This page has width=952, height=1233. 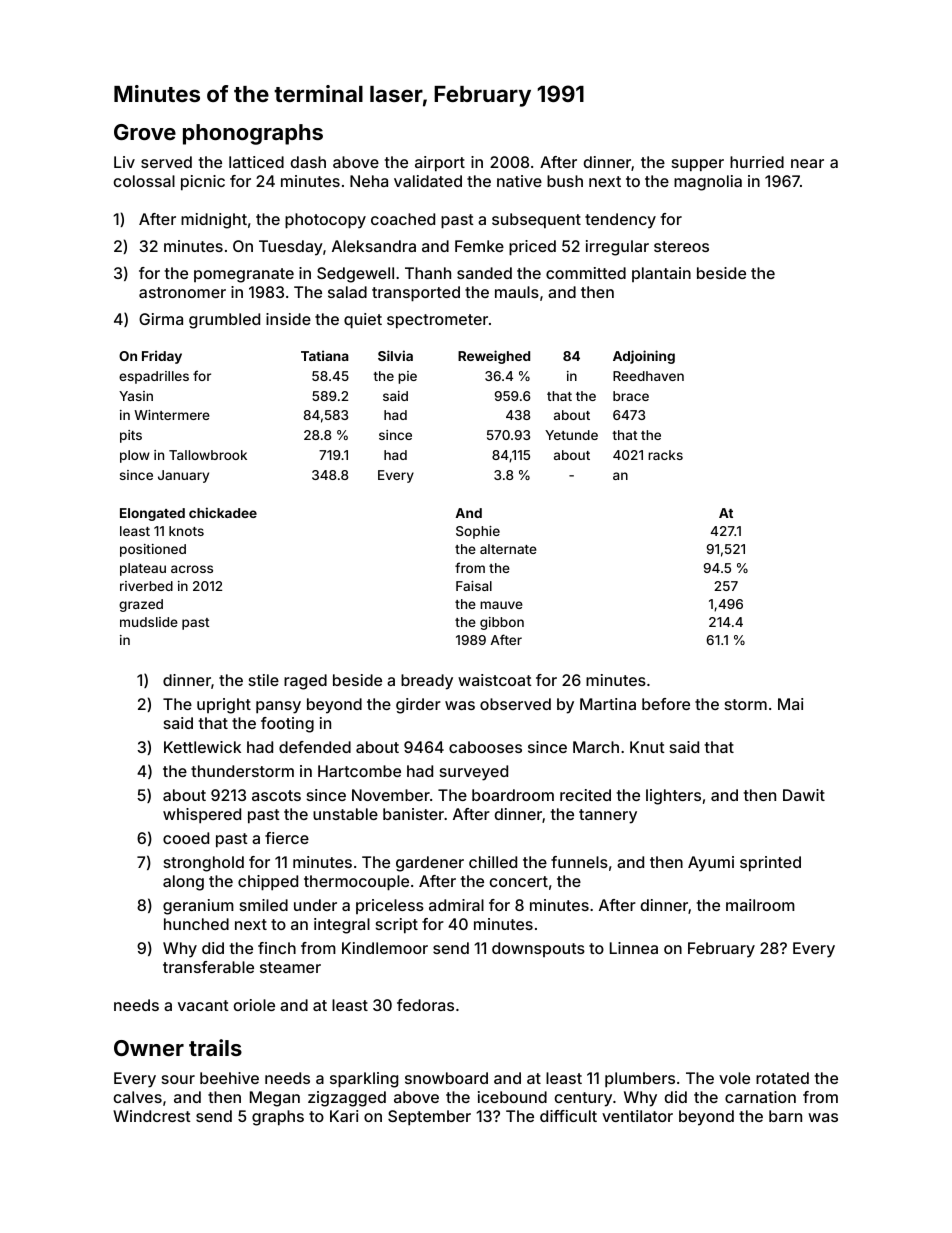 I want to click on Windcrest, so click(x=152, y=1116).
